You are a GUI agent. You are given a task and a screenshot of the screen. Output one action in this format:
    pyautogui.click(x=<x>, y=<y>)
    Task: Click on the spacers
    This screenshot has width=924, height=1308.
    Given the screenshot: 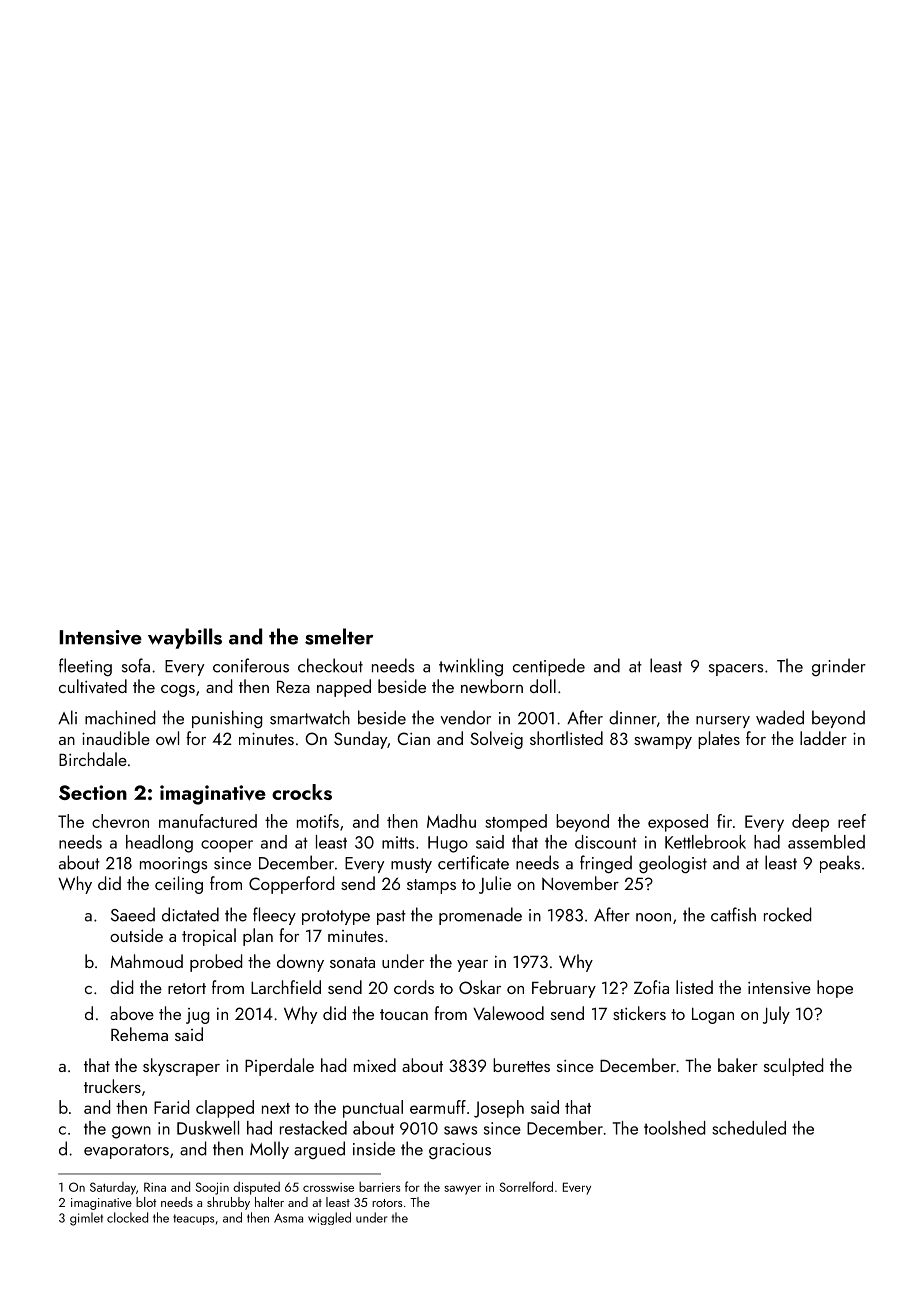 What is the action you would take?
    pyautogui.click(x=736, y=670)
